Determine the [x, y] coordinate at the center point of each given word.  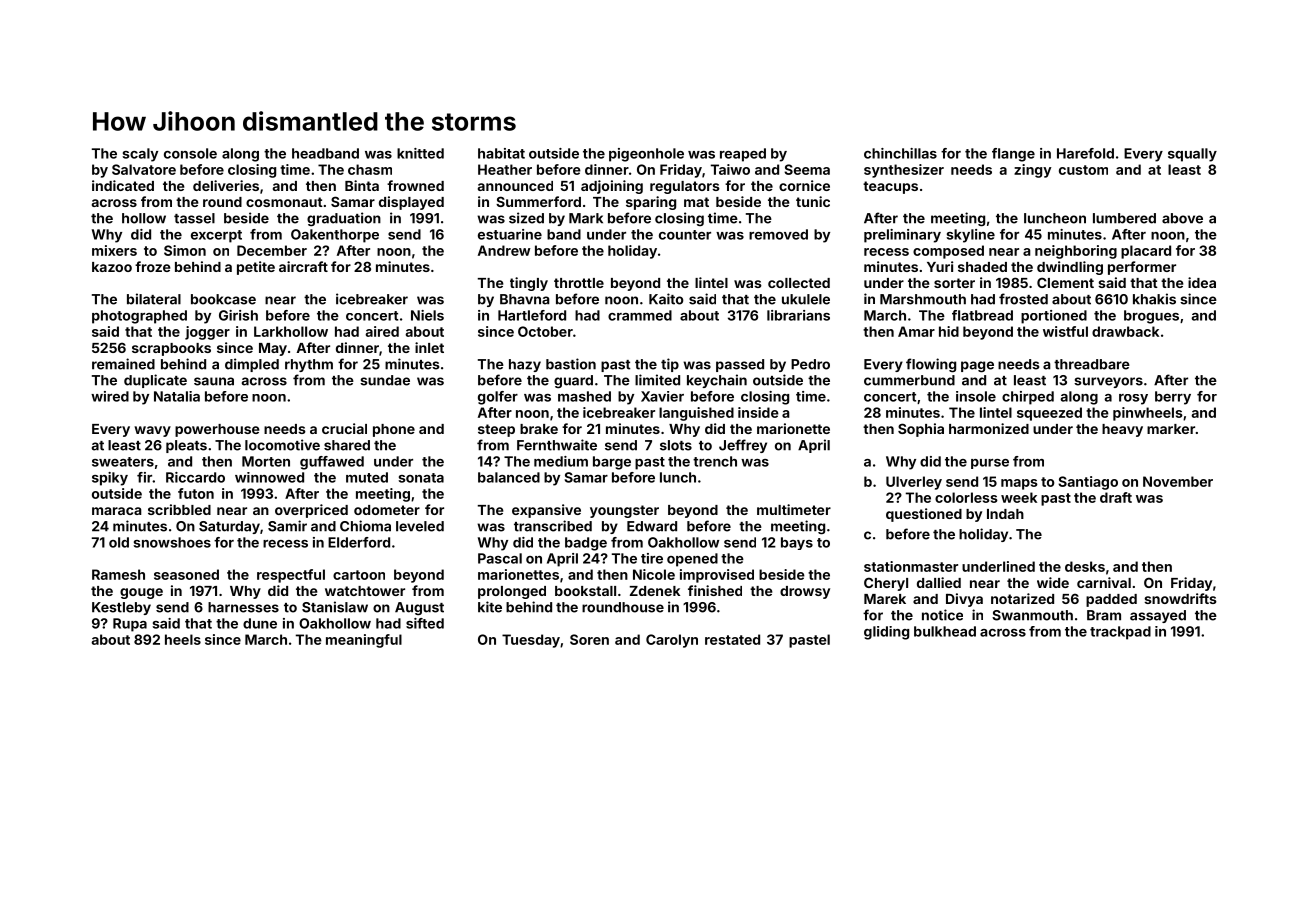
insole [976, 396]
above [1182, 218]
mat [696, 202]
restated [732, 639]
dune [260, 623]
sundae [385, 380]
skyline [970, 236]
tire [652, 558]
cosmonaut [284, 202]
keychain [717, 381]
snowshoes [172, 542]
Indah [1005, 514]
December [272, 250]
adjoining [612, 187]
